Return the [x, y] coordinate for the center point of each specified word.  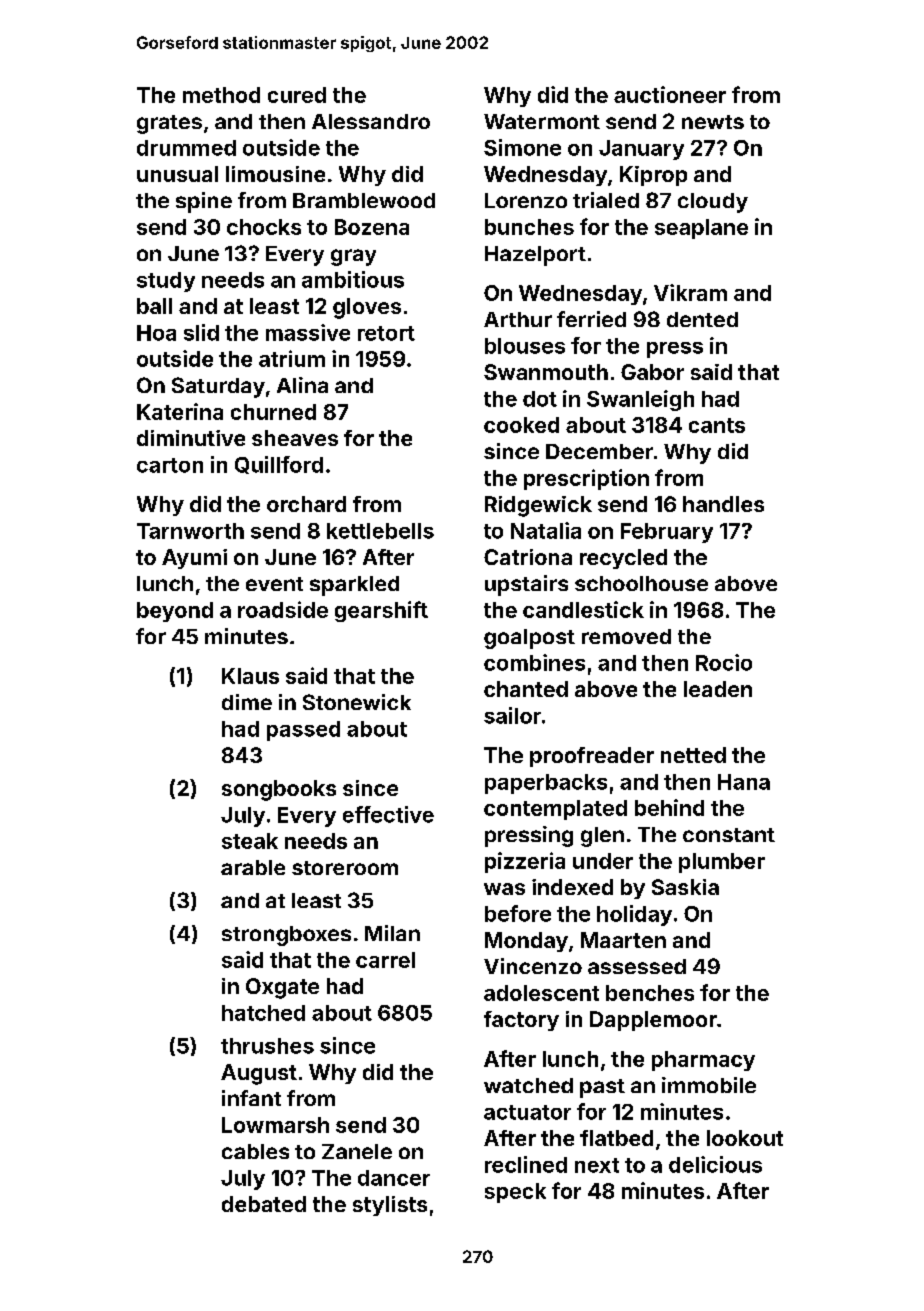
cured [297, 95]
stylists [390, 1206]
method [221, 95]
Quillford [279, 465]
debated [264, 1204]
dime [247, 702]
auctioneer [670, 94]
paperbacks [546, 784]
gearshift [381, 611]
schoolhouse [641, 583]
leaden [718, 689]
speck [515, 1193]
